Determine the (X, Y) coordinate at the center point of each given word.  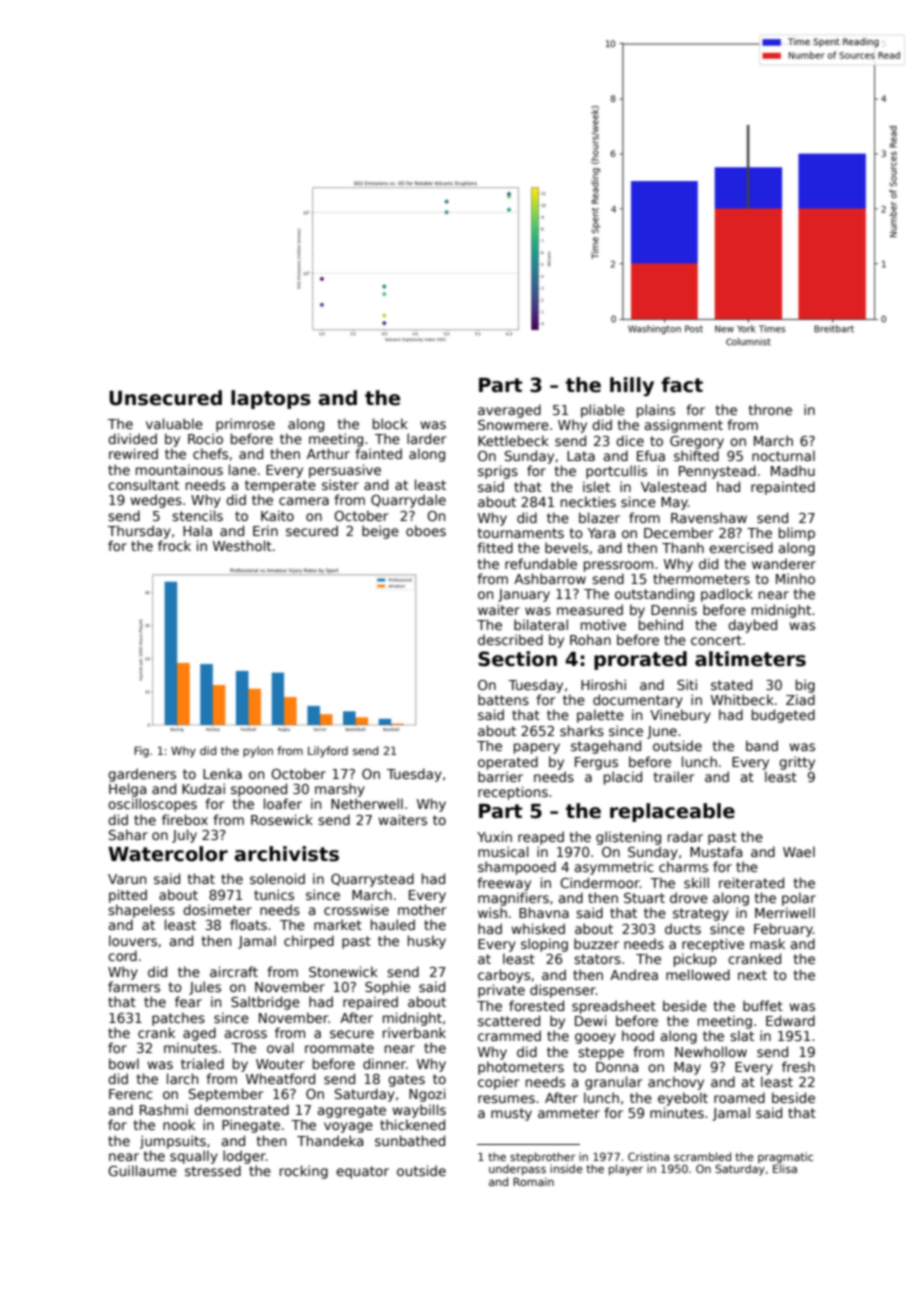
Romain (533, 1181)
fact (682, 385)
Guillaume (142, 1170)
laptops (271, 399)
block (390, 423)
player (626, 1170)
